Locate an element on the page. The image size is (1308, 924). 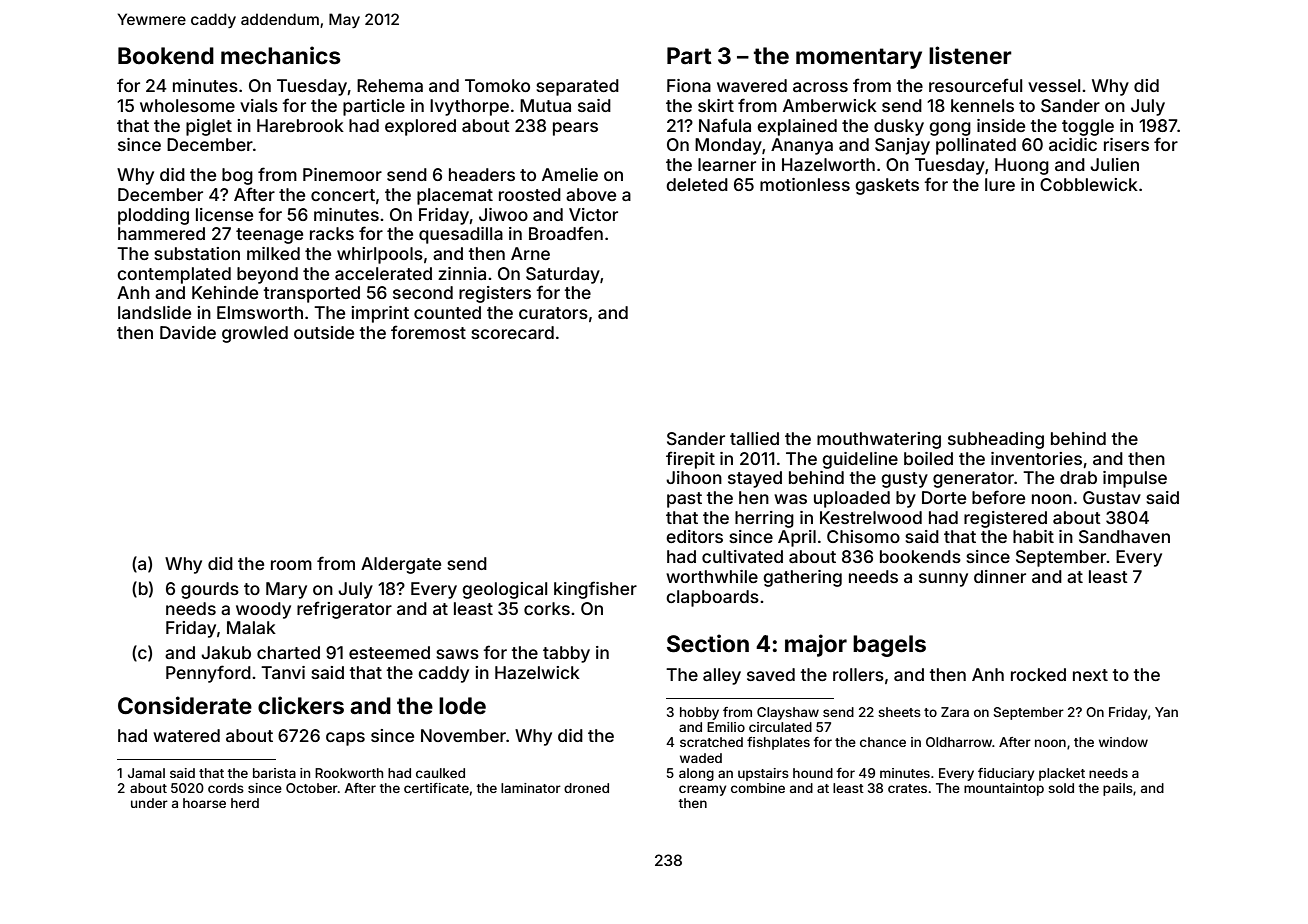
Aldergate is located at coordinates (401, 565).
